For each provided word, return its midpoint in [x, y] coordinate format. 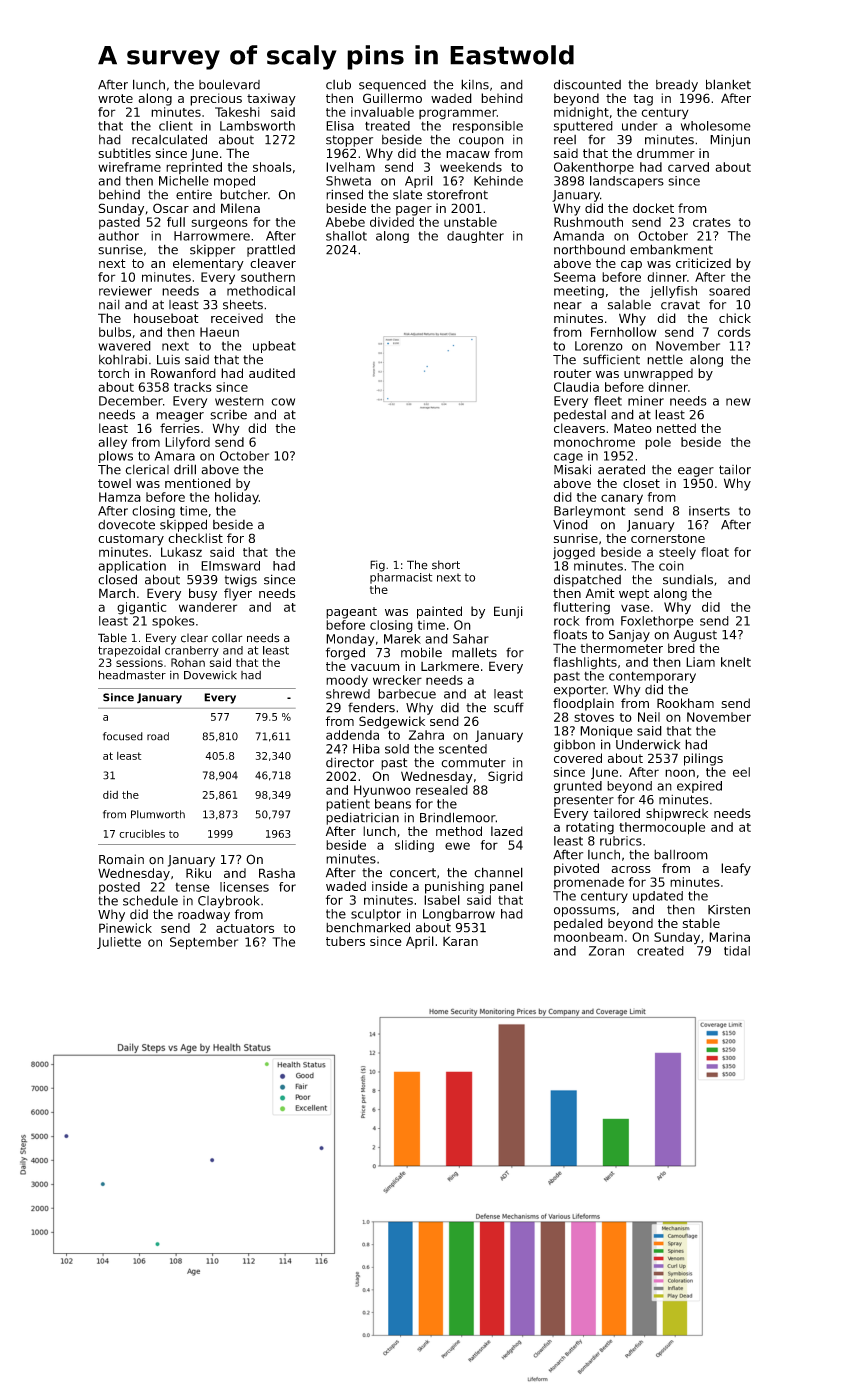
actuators [245, 928]
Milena [240, 208]
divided [392, 222]
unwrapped [658, 374]
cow [283, 402]
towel [114, 483]
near [568, 306]
